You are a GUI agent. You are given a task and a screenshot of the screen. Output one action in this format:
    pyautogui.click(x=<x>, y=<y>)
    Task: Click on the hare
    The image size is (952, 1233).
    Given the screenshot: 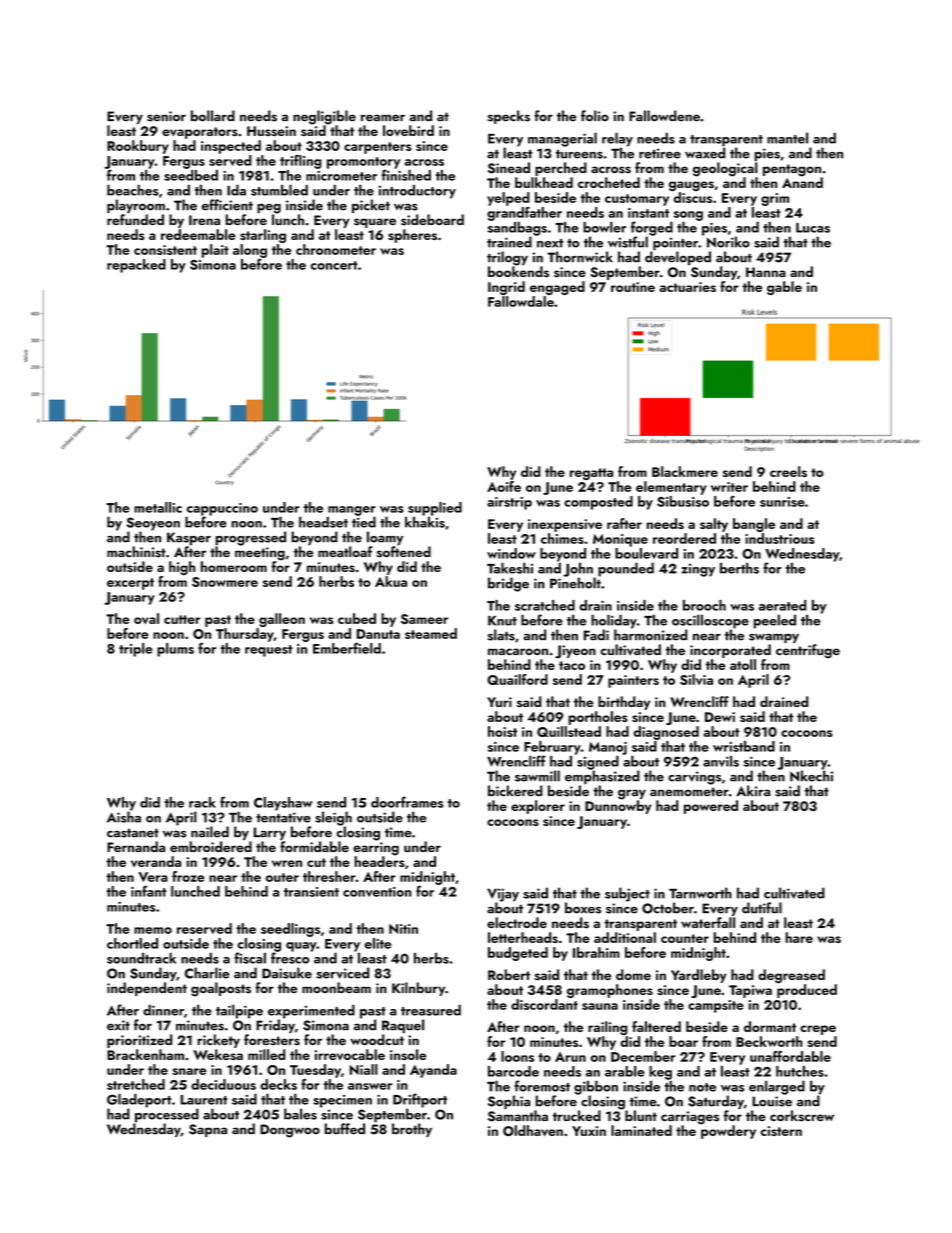 What is the action you would take?
    pyautogui.click(x=799, y=937)
